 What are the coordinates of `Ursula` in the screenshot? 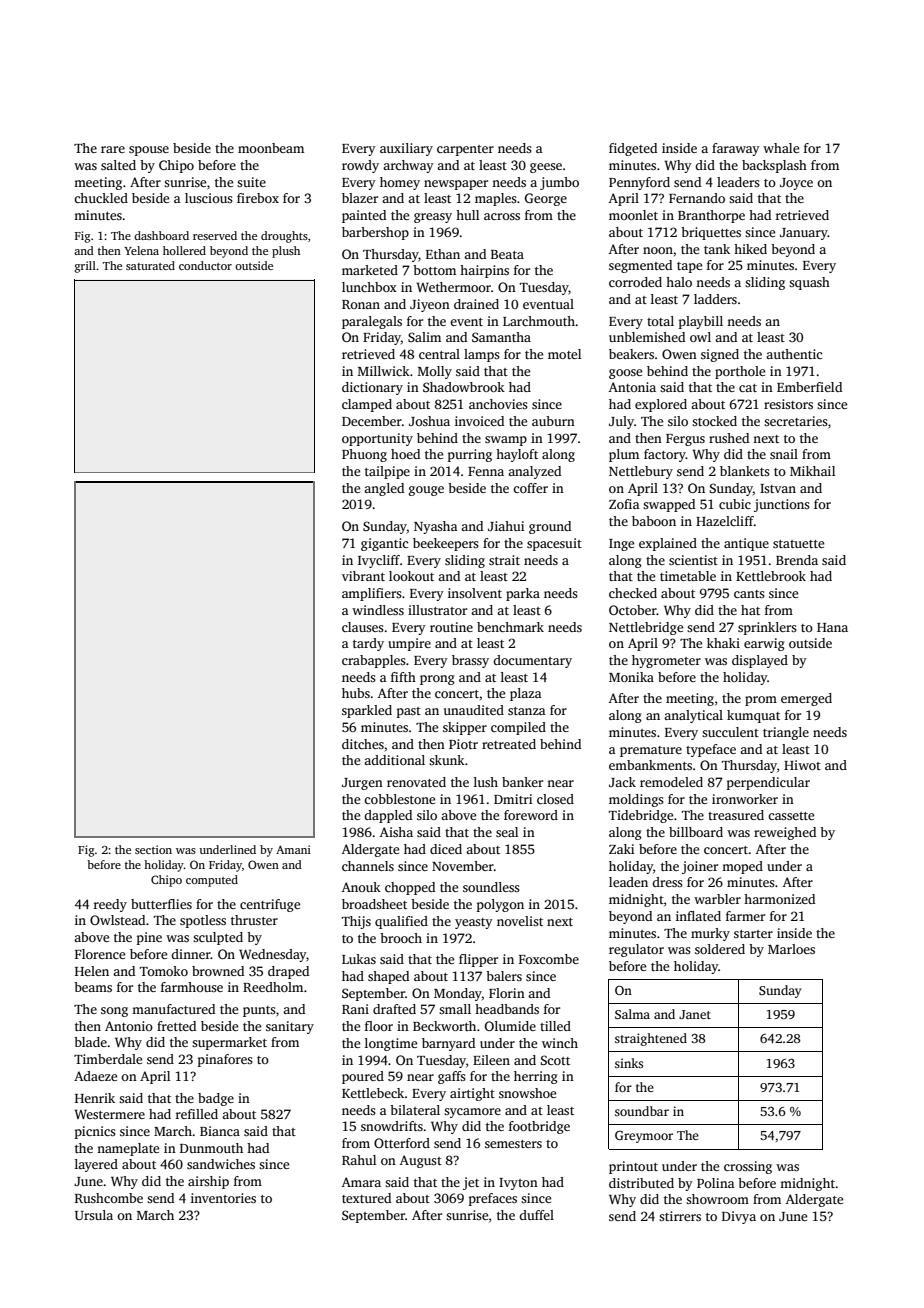 It's located at (94, 1215).
